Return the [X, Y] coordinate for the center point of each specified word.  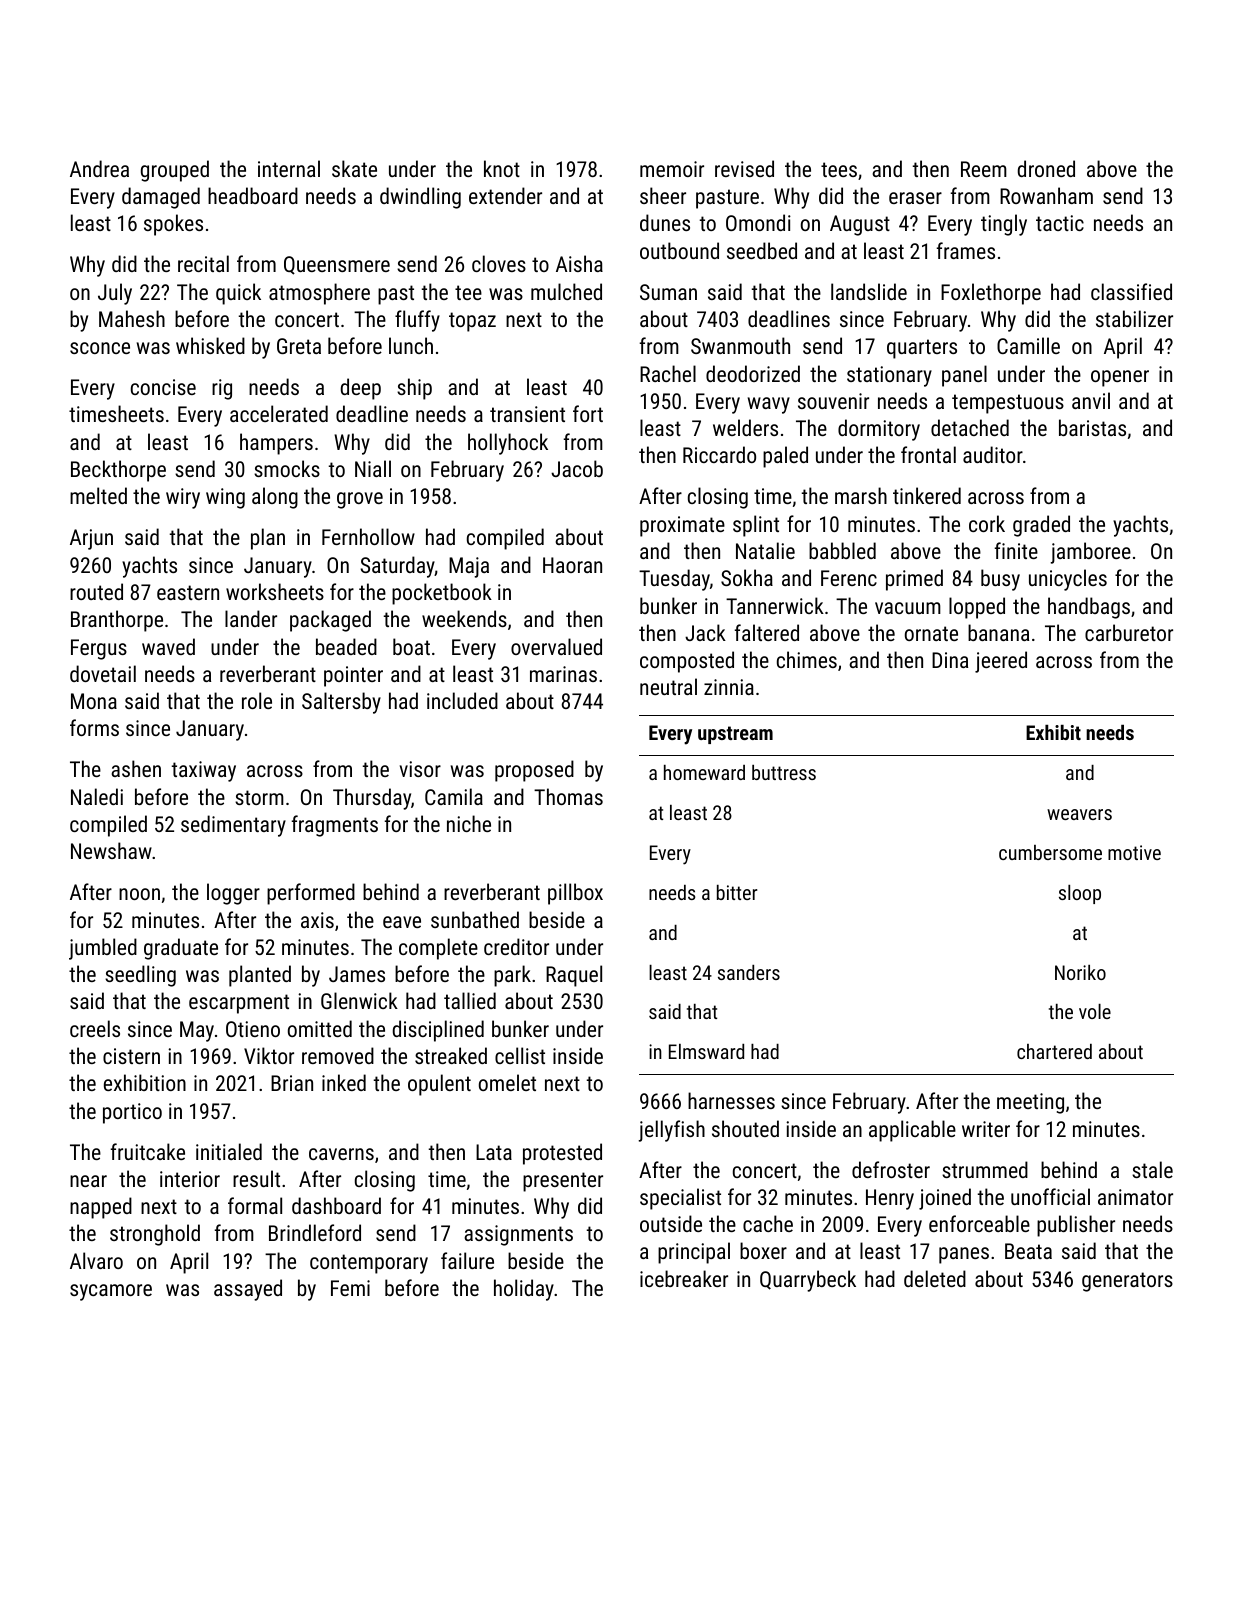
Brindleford [315, 1232]
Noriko [1080, 972]
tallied [470, 1000]
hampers [276, 444]
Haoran [572, 565]
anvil [1091, 400]
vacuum [908, 608]
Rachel [668, 373]
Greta [299, 346]
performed [311, 894]
